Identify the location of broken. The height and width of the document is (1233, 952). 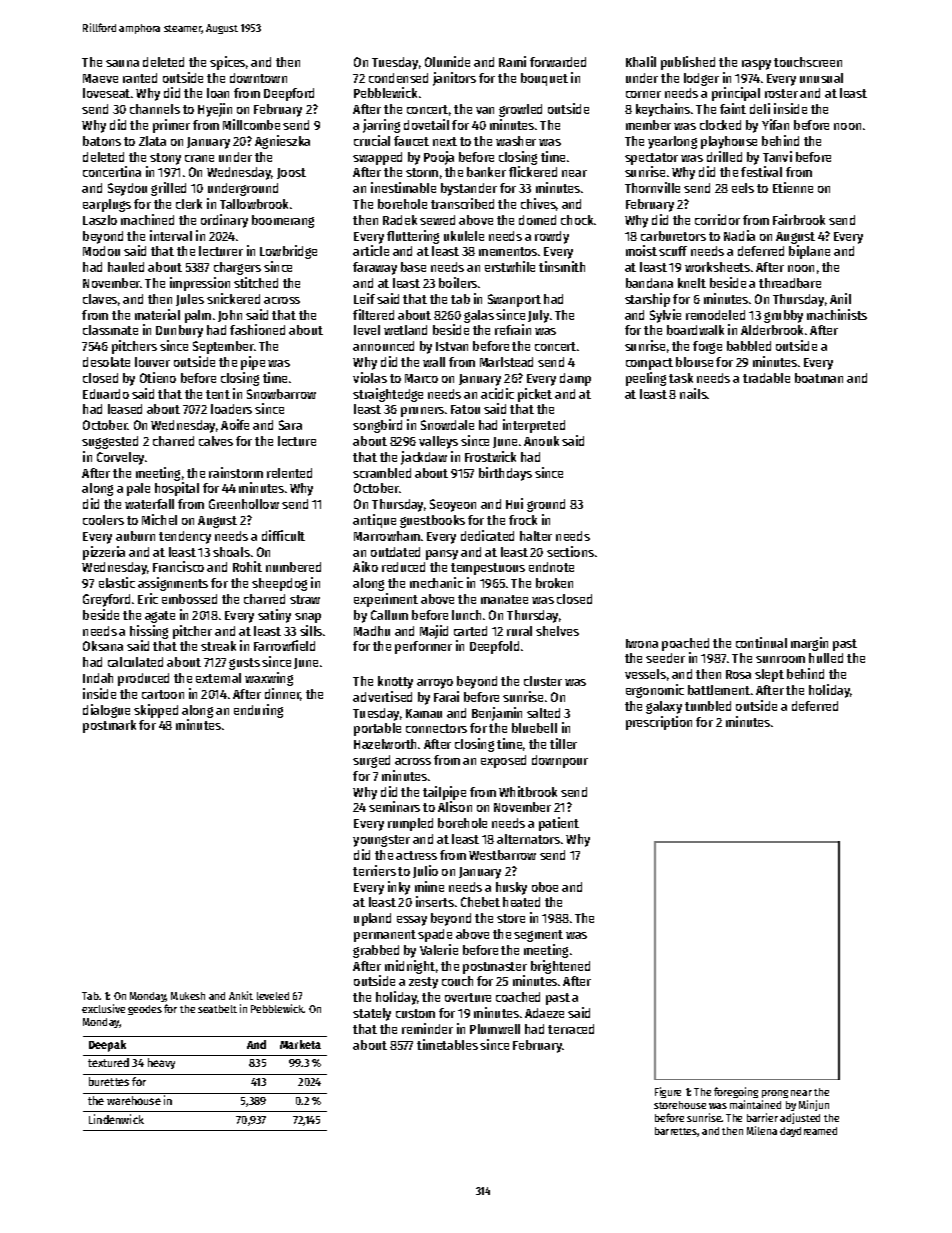
(554, 583).
